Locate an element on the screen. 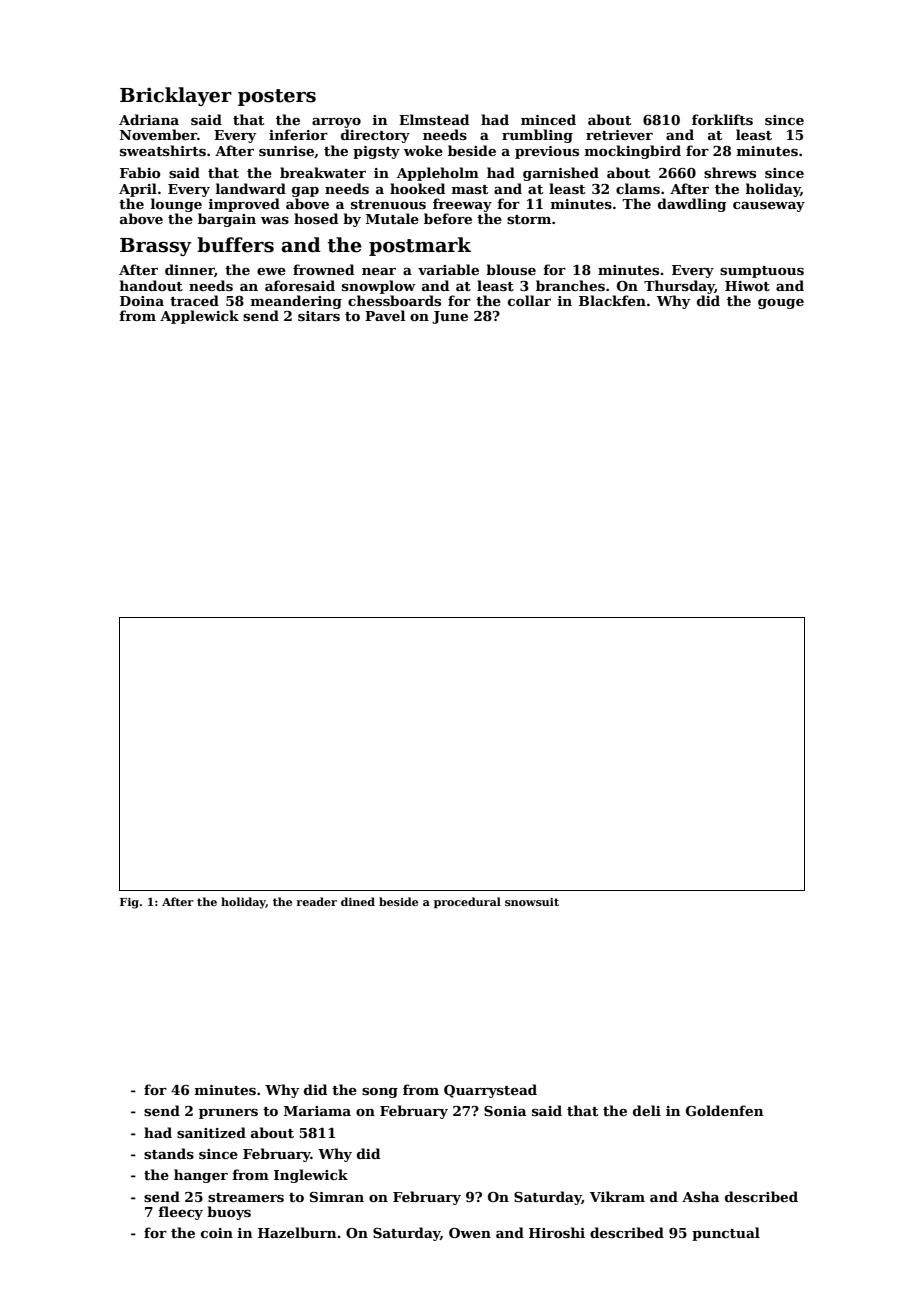 The width and height of the screenshot is (924, 1308). Brassy is located at coordinates (156, 247).
